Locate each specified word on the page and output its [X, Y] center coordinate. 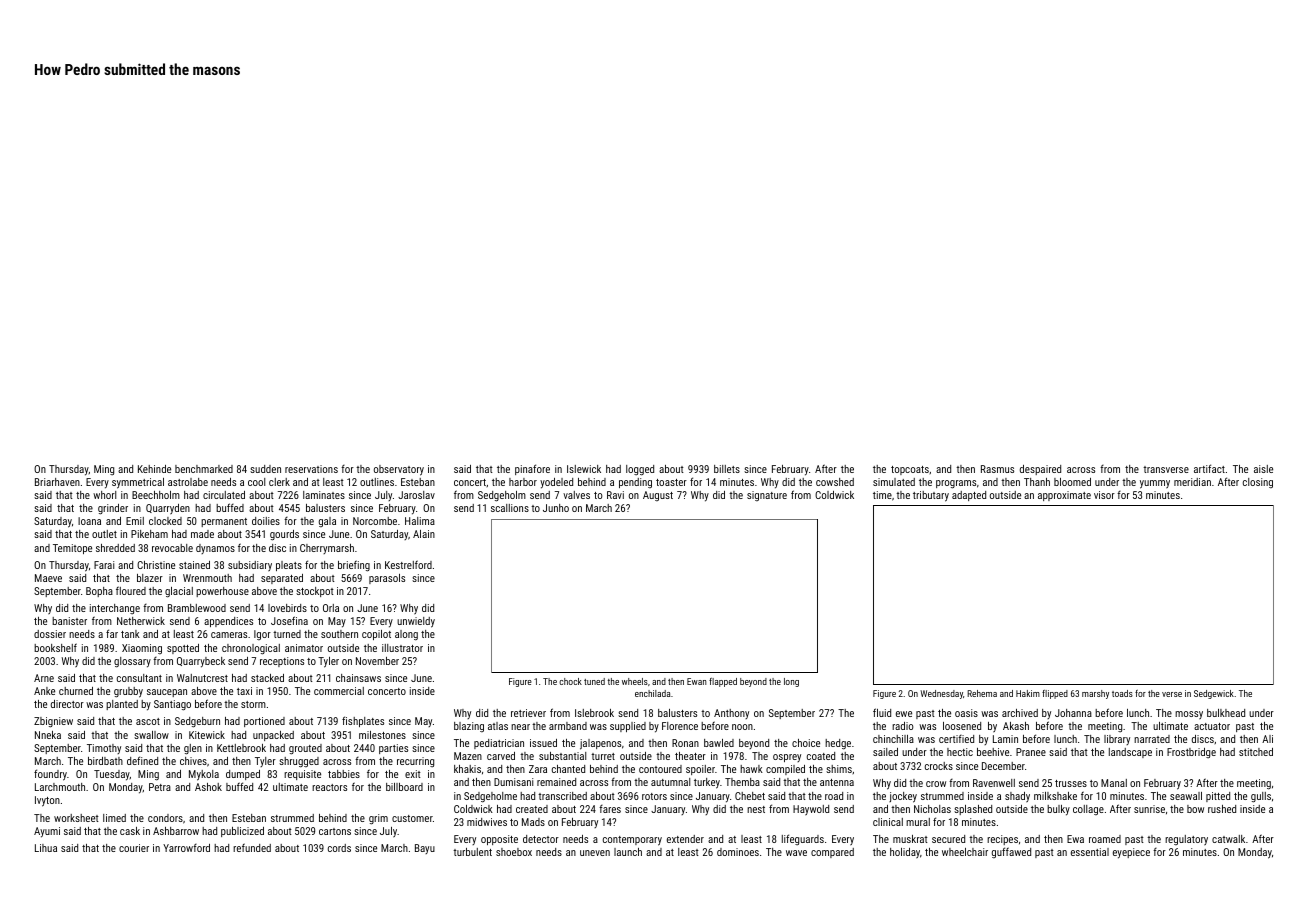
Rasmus [997, 469]
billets [727, 469]
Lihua [46, 848]
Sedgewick [1214, 694]
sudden [265, 469]
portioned [264, 722]
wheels [635, 681]
